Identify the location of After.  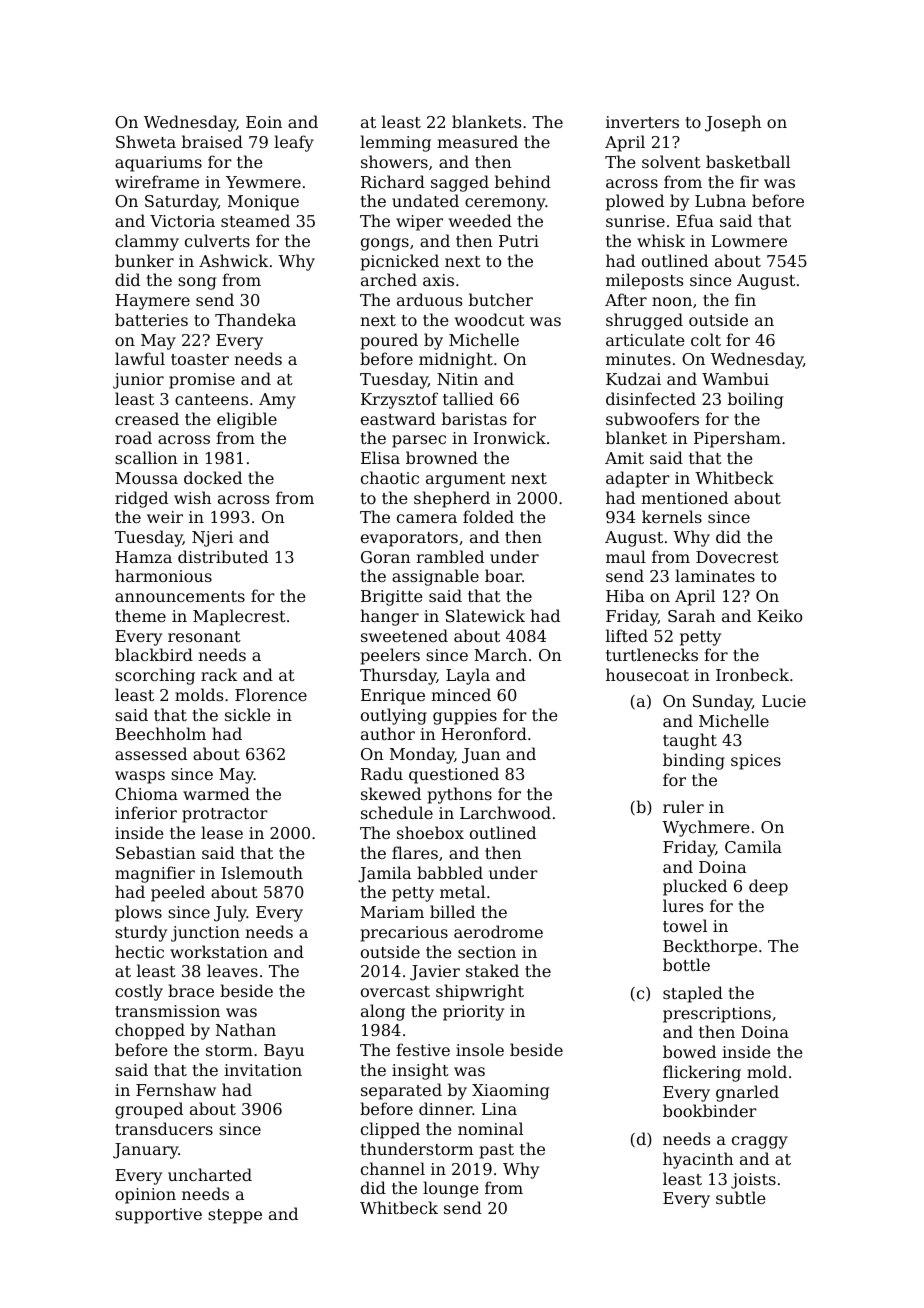
(626, 299).
